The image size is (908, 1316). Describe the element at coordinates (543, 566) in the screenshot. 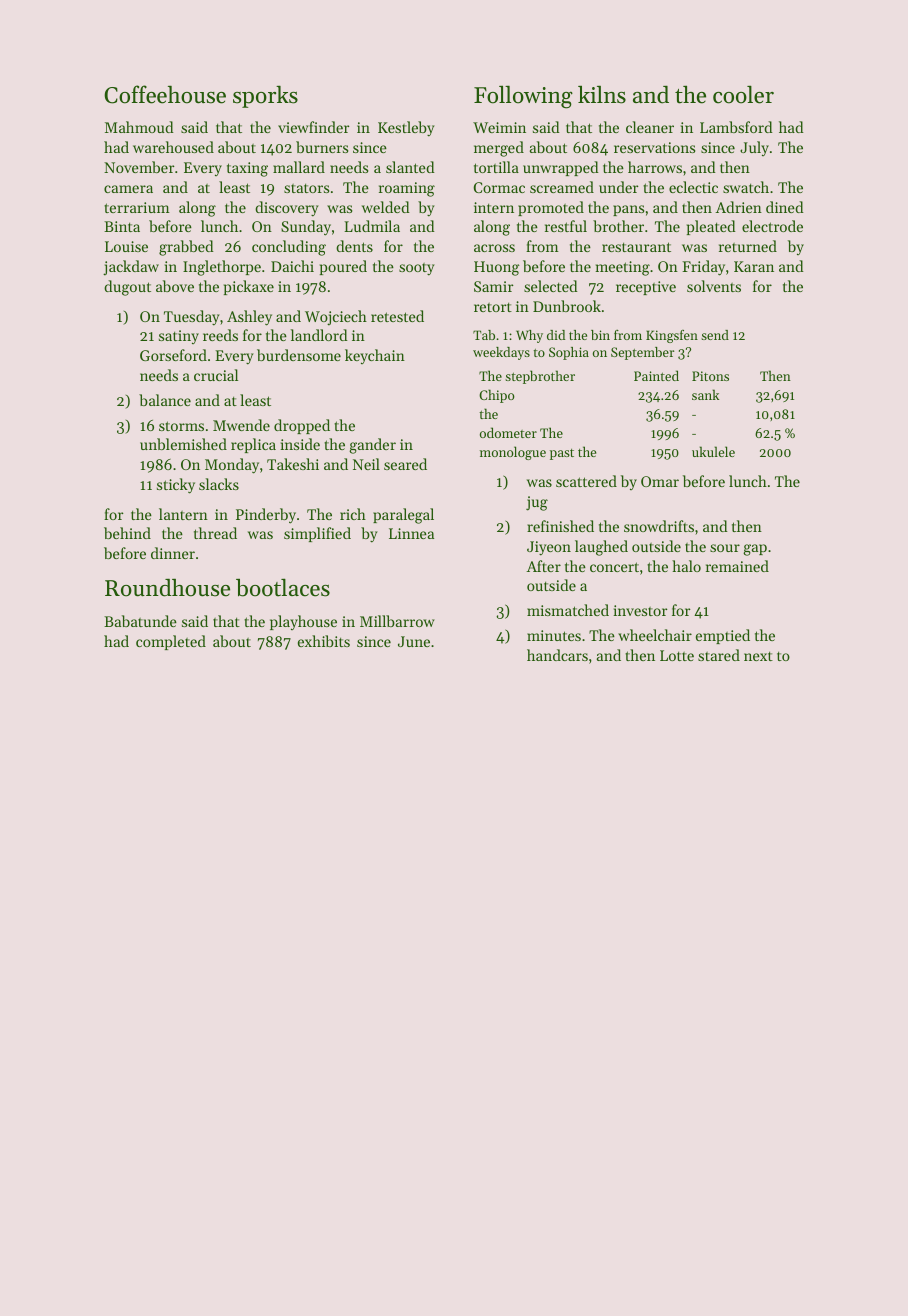

I see `After` at that location.
